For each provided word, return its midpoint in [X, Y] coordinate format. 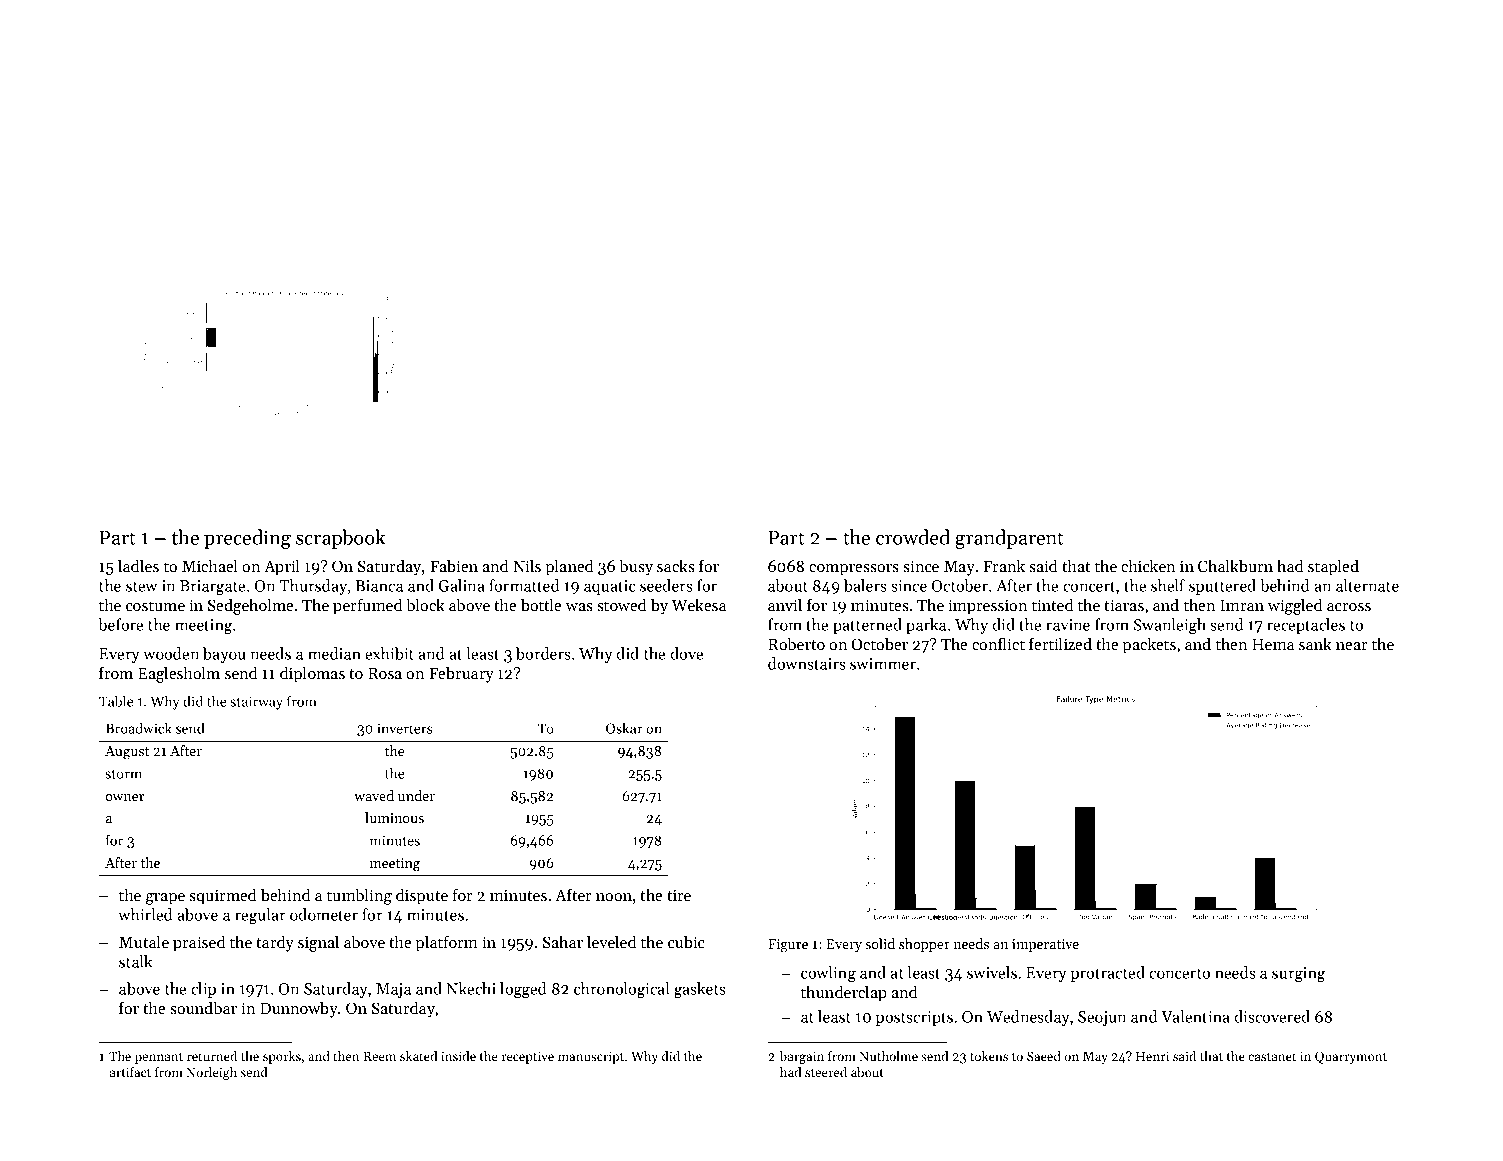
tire [679, 895]
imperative [1045, 945]
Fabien [454, 566]
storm [124, 774]
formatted [524, 585]
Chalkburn [1235, 565]
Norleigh [211, 1073]
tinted [1053, 605]
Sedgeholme [250, 606]
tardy [275, 944]
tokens [989, 1056]
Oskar [624, 728]
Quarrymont [1351, 1057]
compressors [854, 570]
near [1351, 646]
